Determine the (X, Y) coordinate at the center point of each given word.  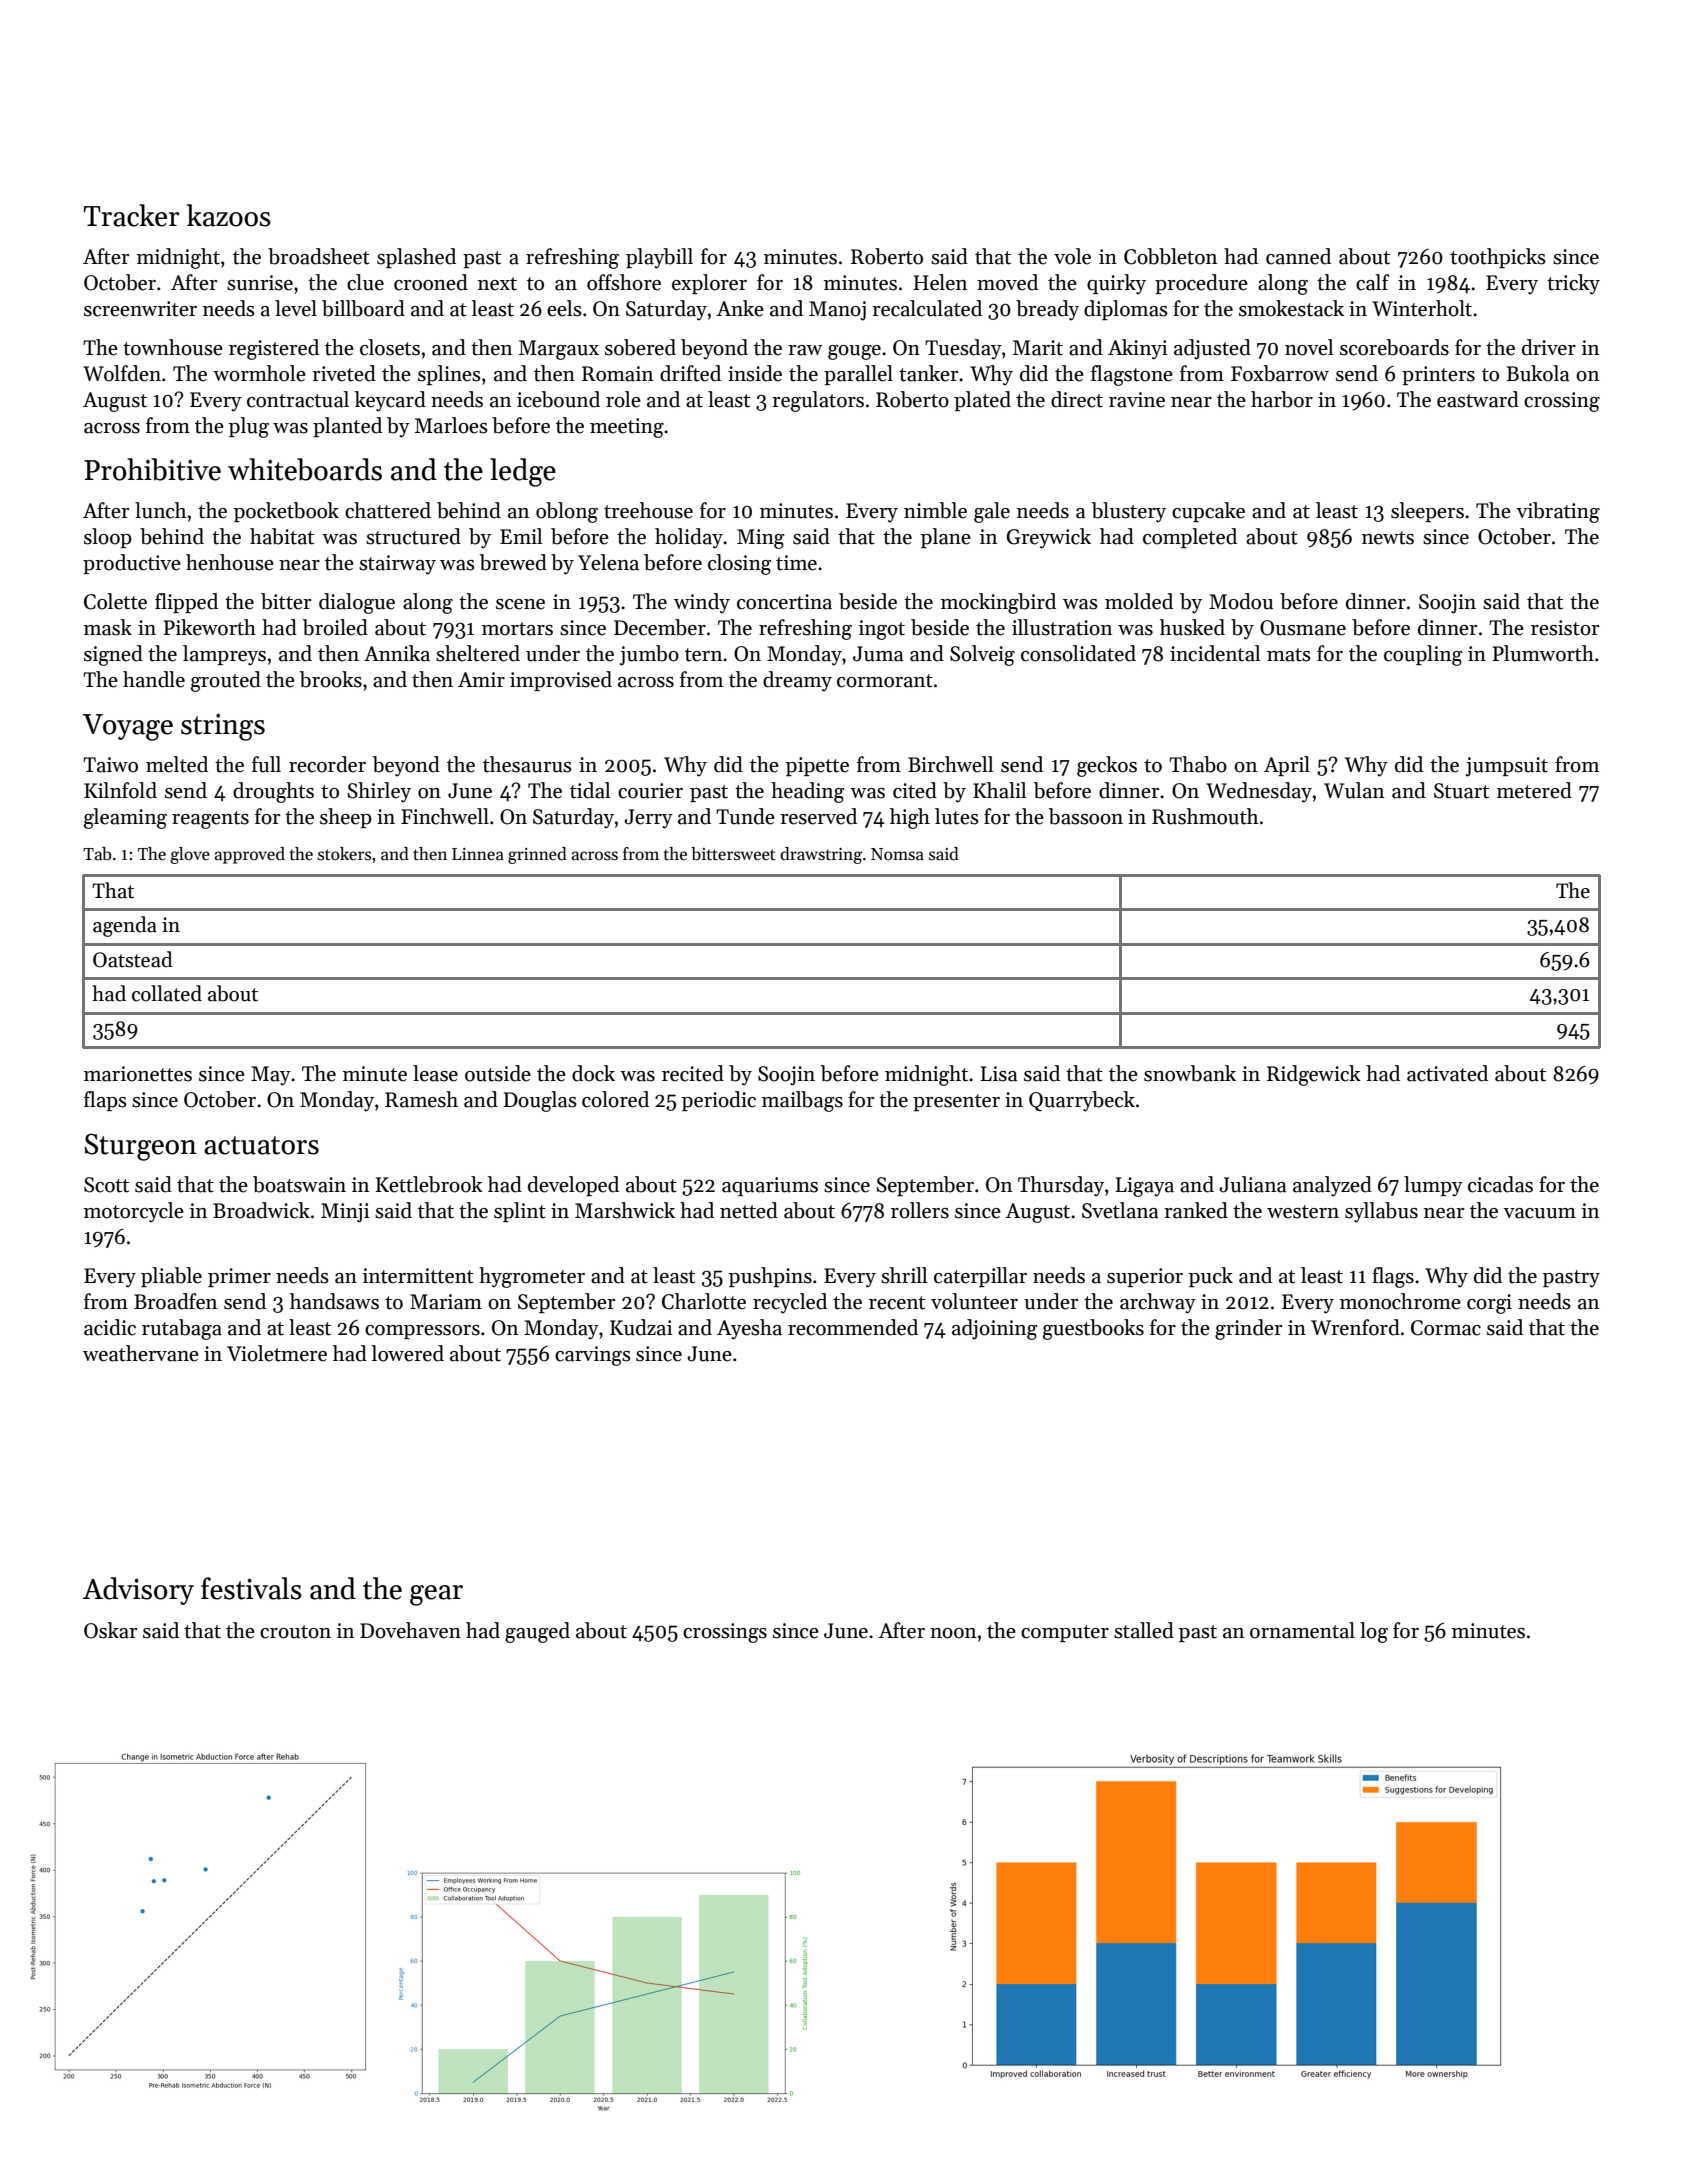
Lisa (999, 1074)
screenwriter (140, 309)
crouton (295, 1632)
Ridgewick (1314, 1075)
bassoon (1086, 816)
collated (167, 993)
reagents (210, 820)
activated (1447, 1073)
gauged (537, 1632)
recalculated (927, 308)
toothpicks (1498, 258)
